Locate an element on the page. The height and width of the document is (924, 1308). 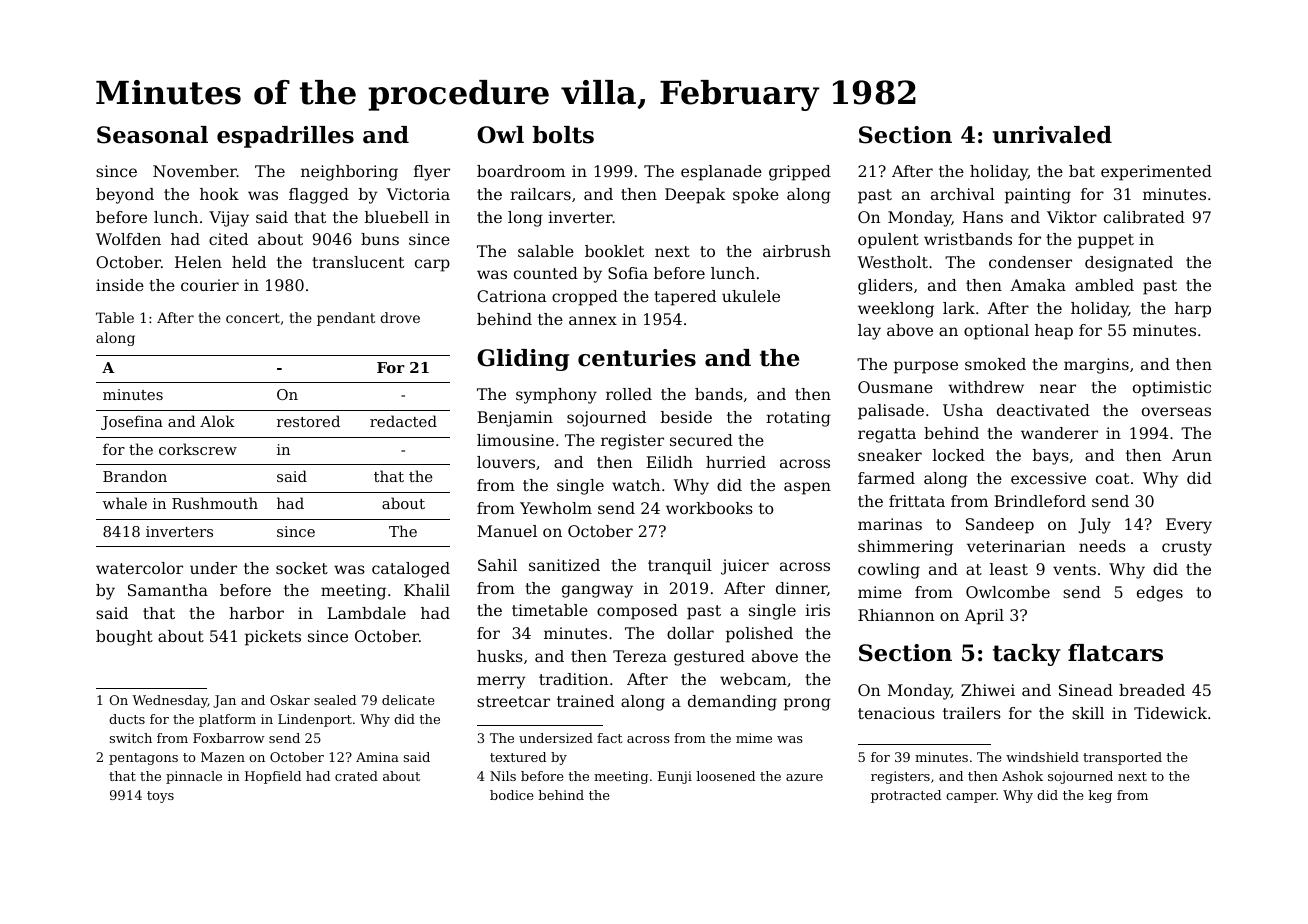
Lambdale is located at coordinates (366, 613).
